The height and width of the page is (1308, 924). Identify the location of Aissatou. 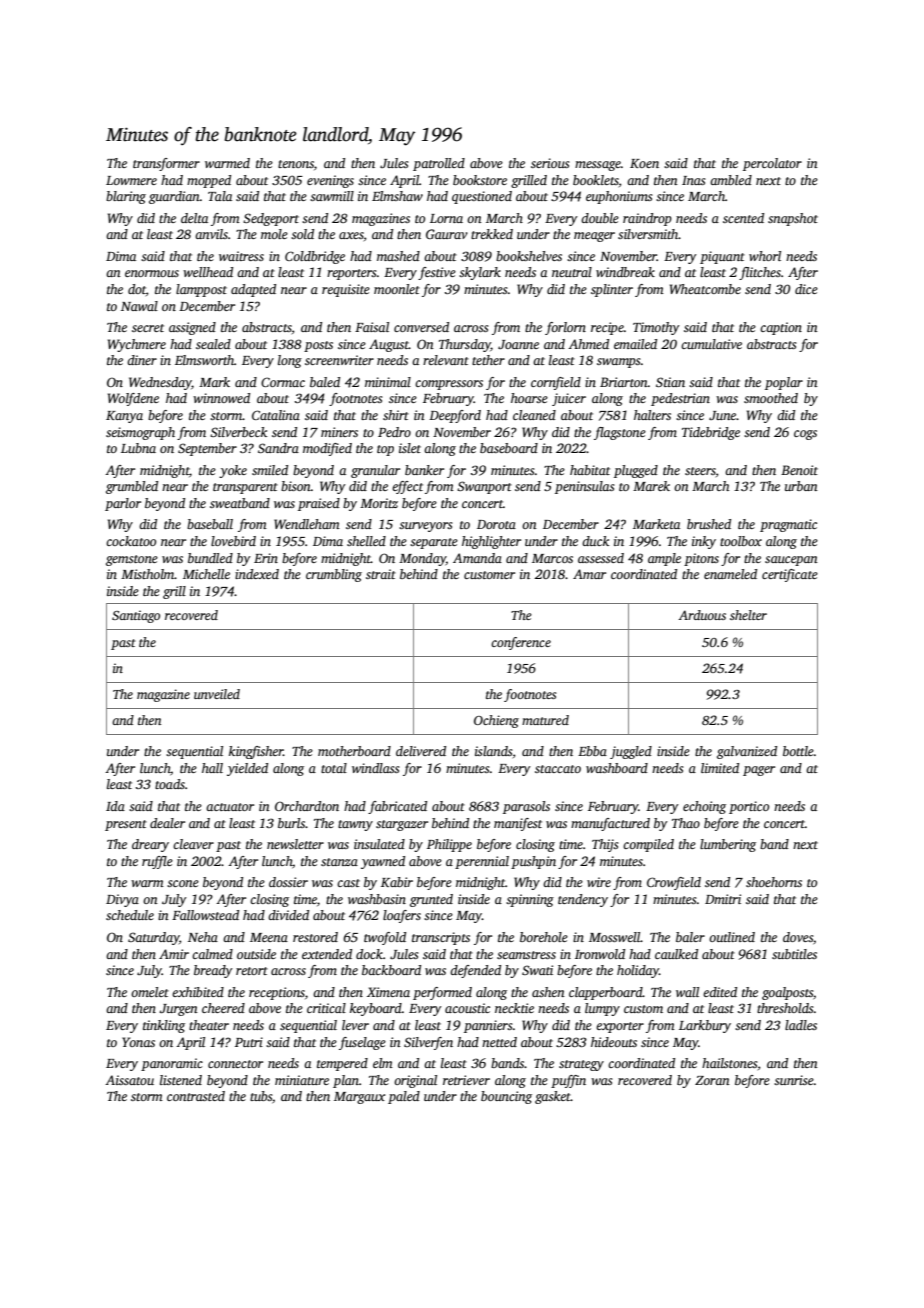
(129, 1080).
